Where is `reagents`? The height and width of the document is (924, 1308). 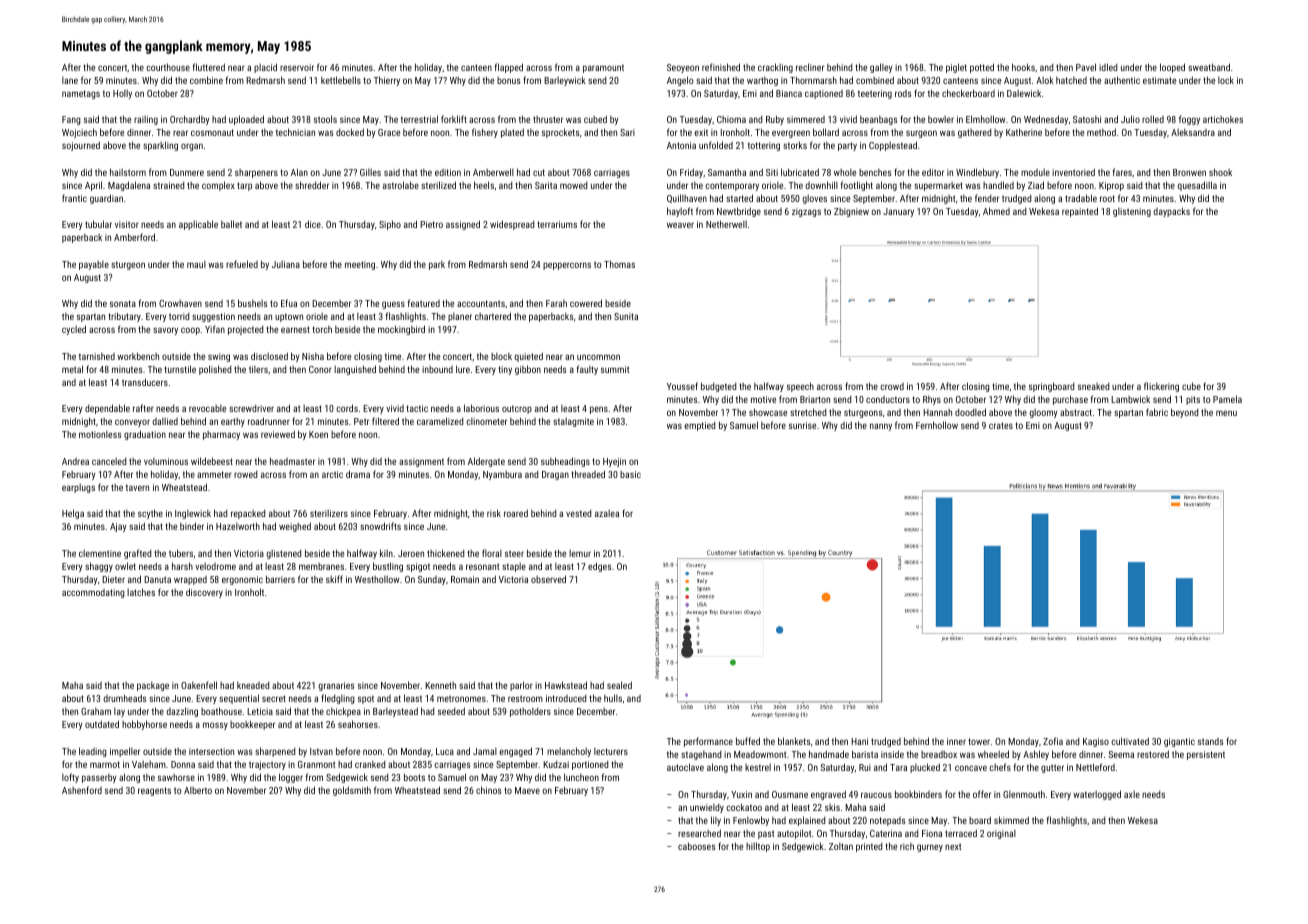
reagents is located at coordinates (154, 791).
